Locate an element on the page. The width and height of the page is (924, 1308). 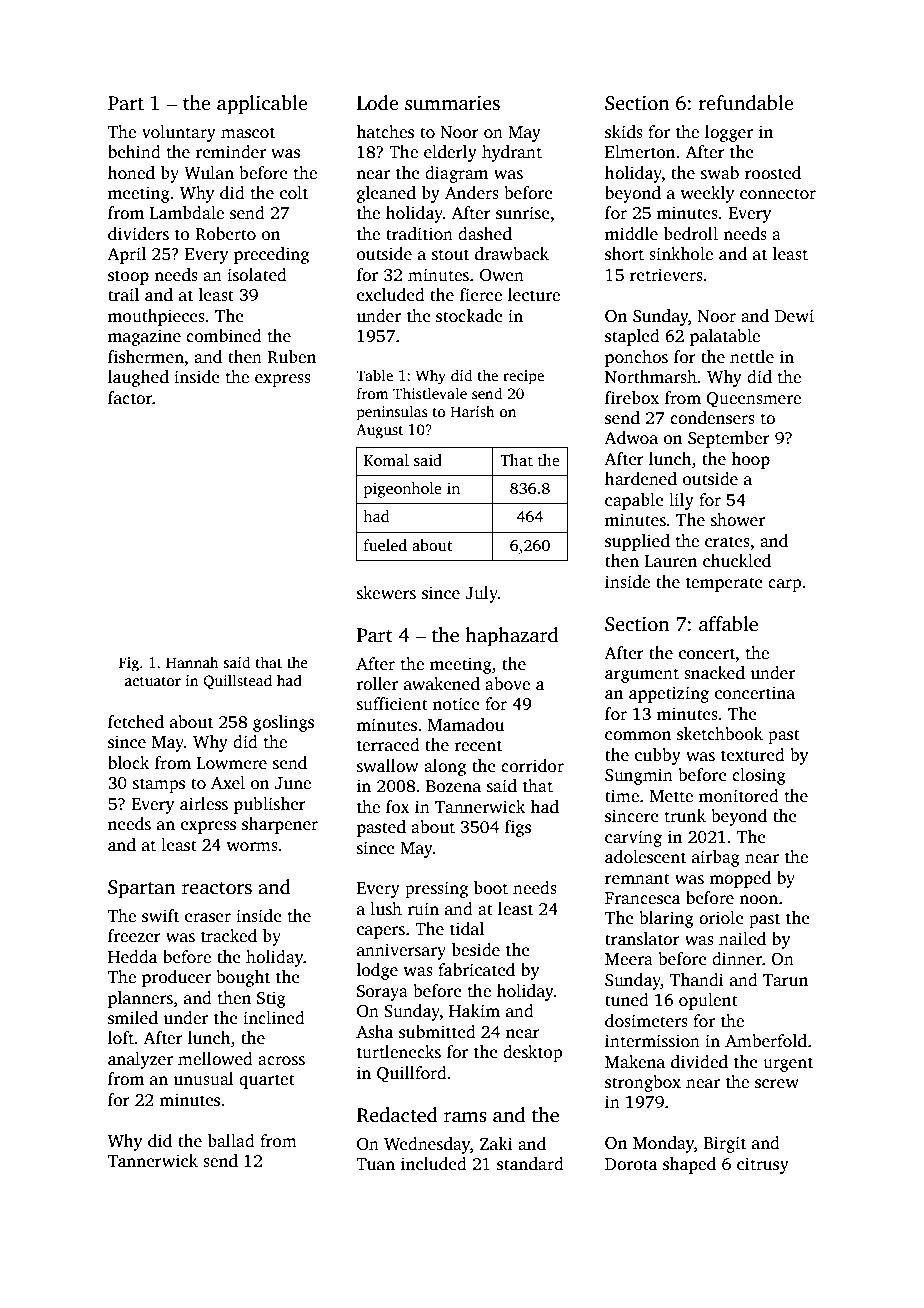
Amberfold is located at coordinates (766, 1041).
